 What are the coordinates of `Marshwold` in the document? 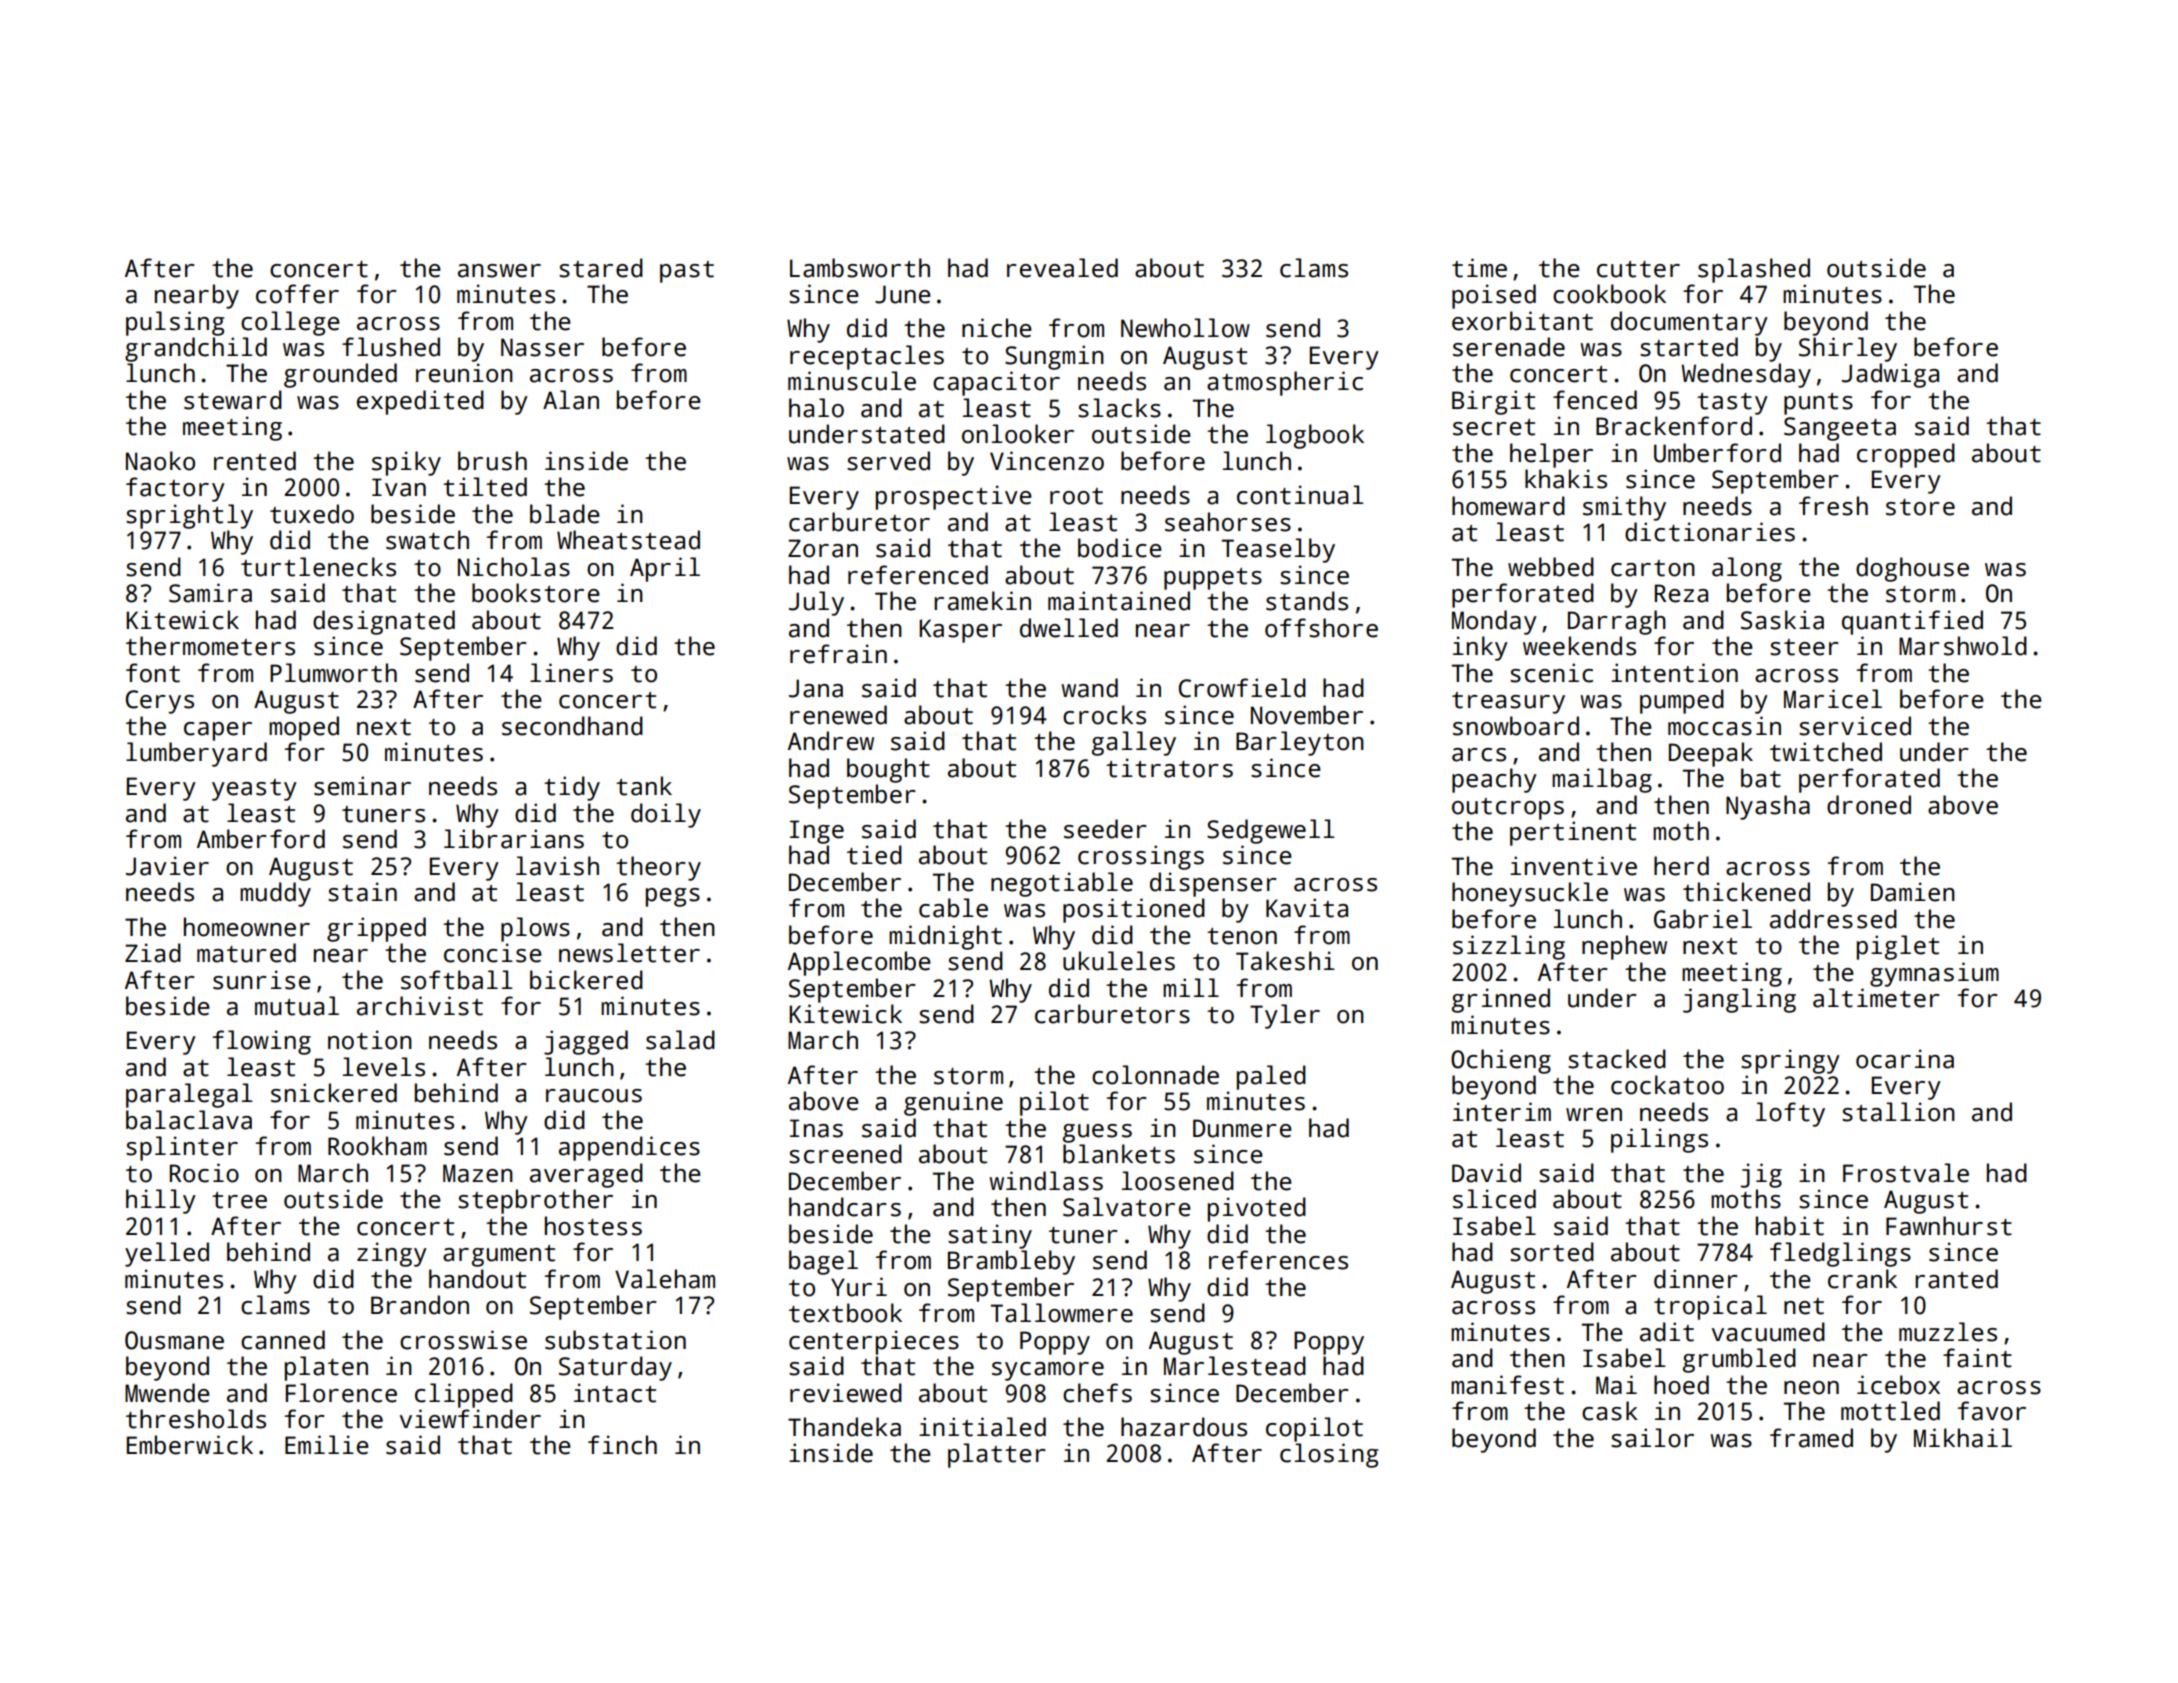 It's located at (1963, 646).
